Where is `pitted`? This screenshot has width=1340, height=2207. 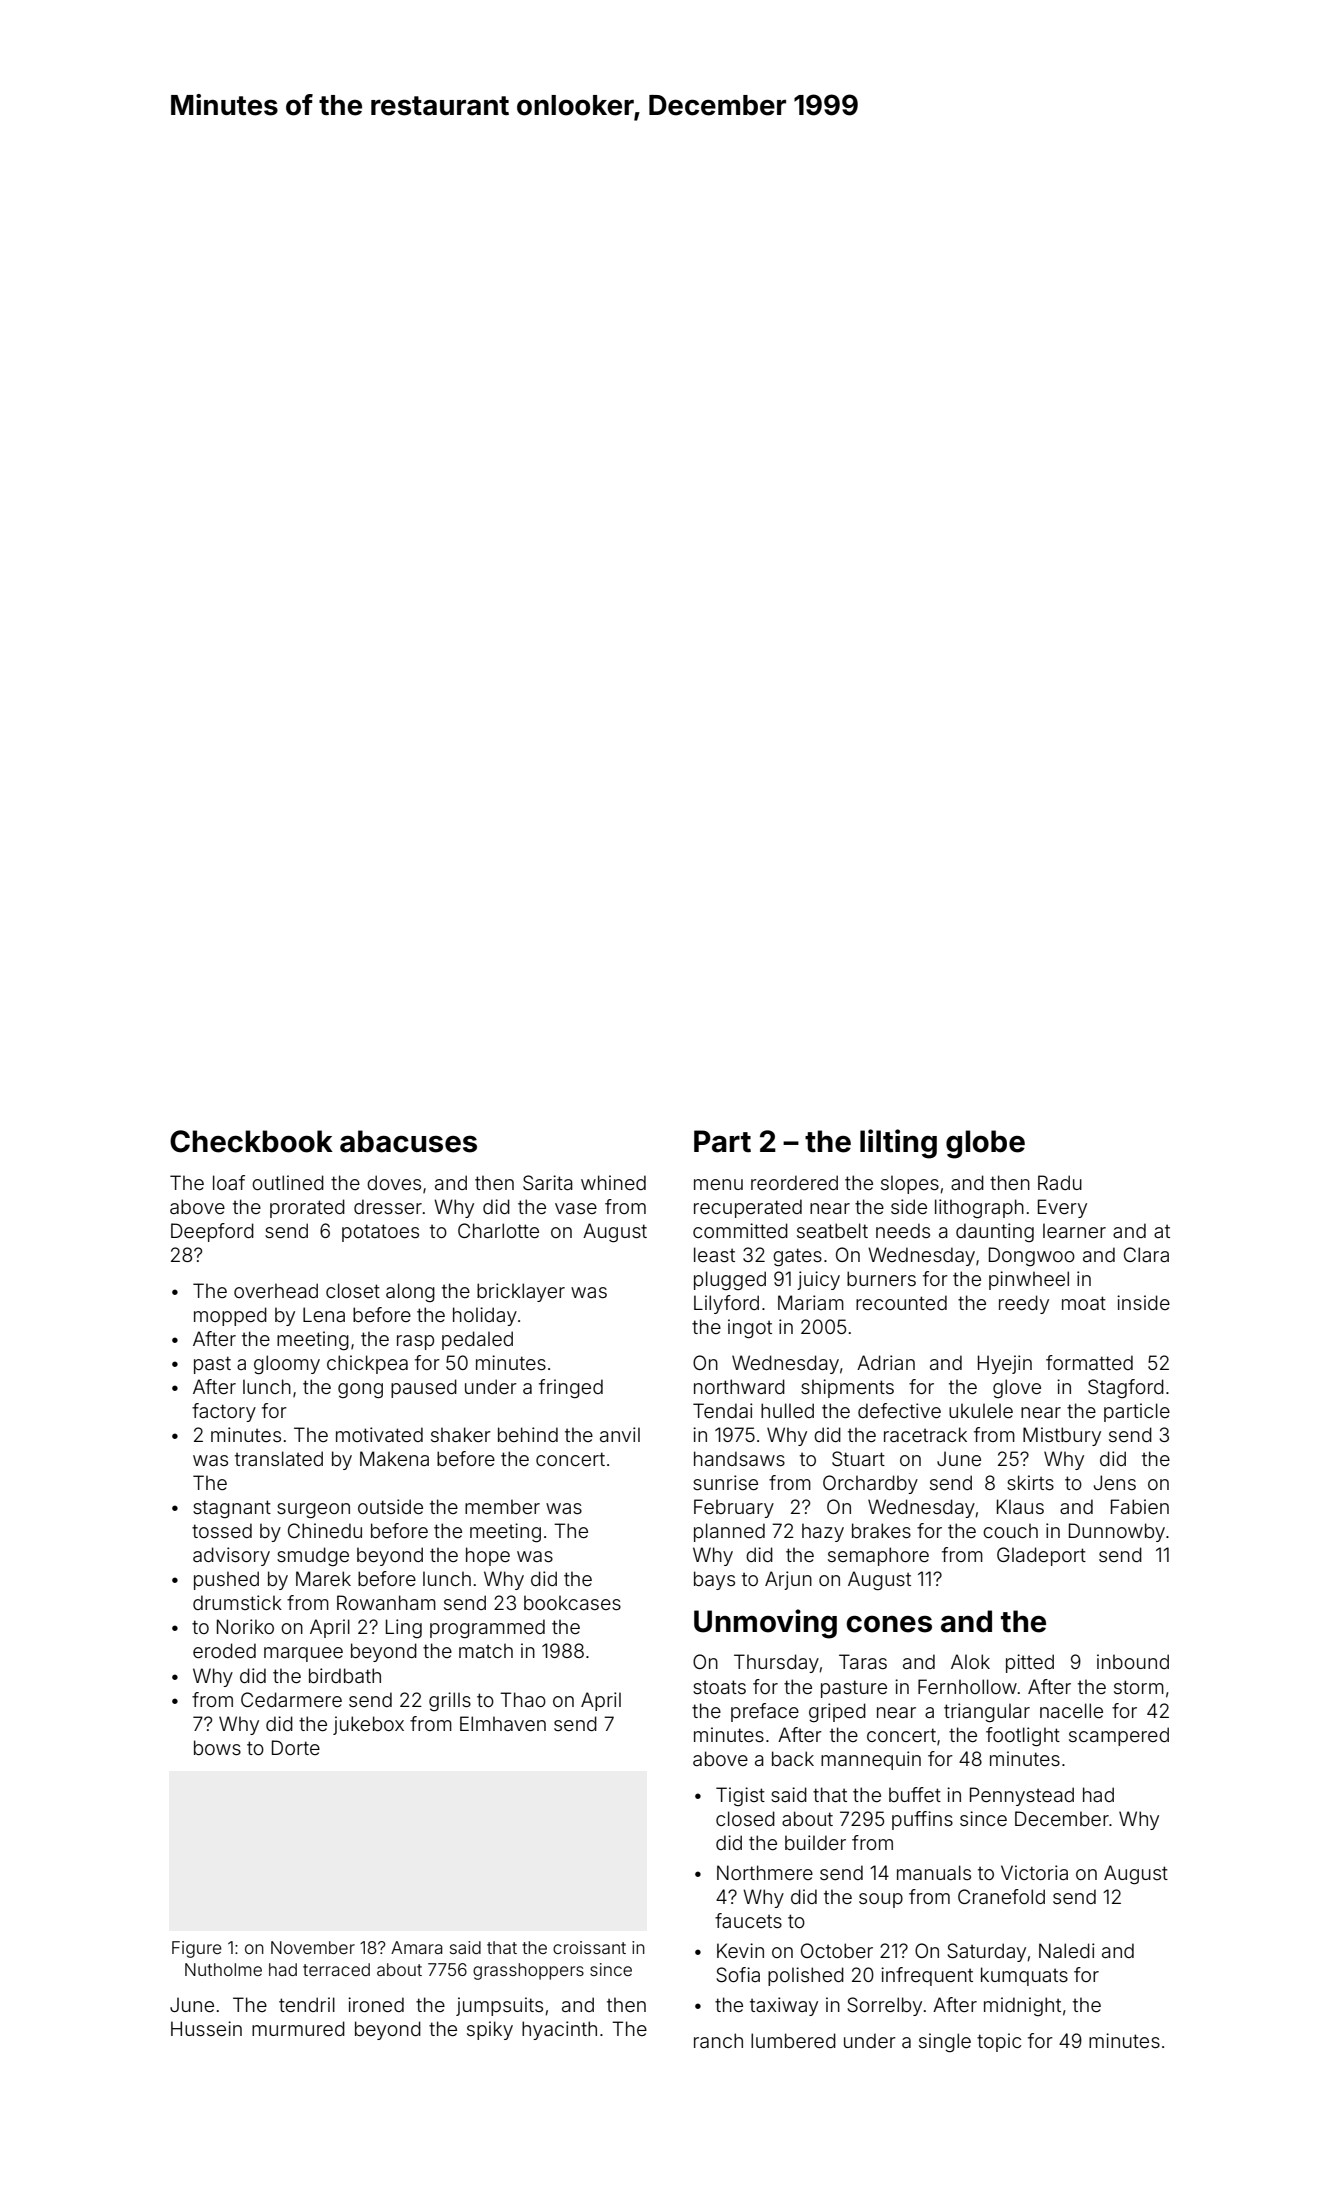
pitted is located at coordinates (1030, 1663).
